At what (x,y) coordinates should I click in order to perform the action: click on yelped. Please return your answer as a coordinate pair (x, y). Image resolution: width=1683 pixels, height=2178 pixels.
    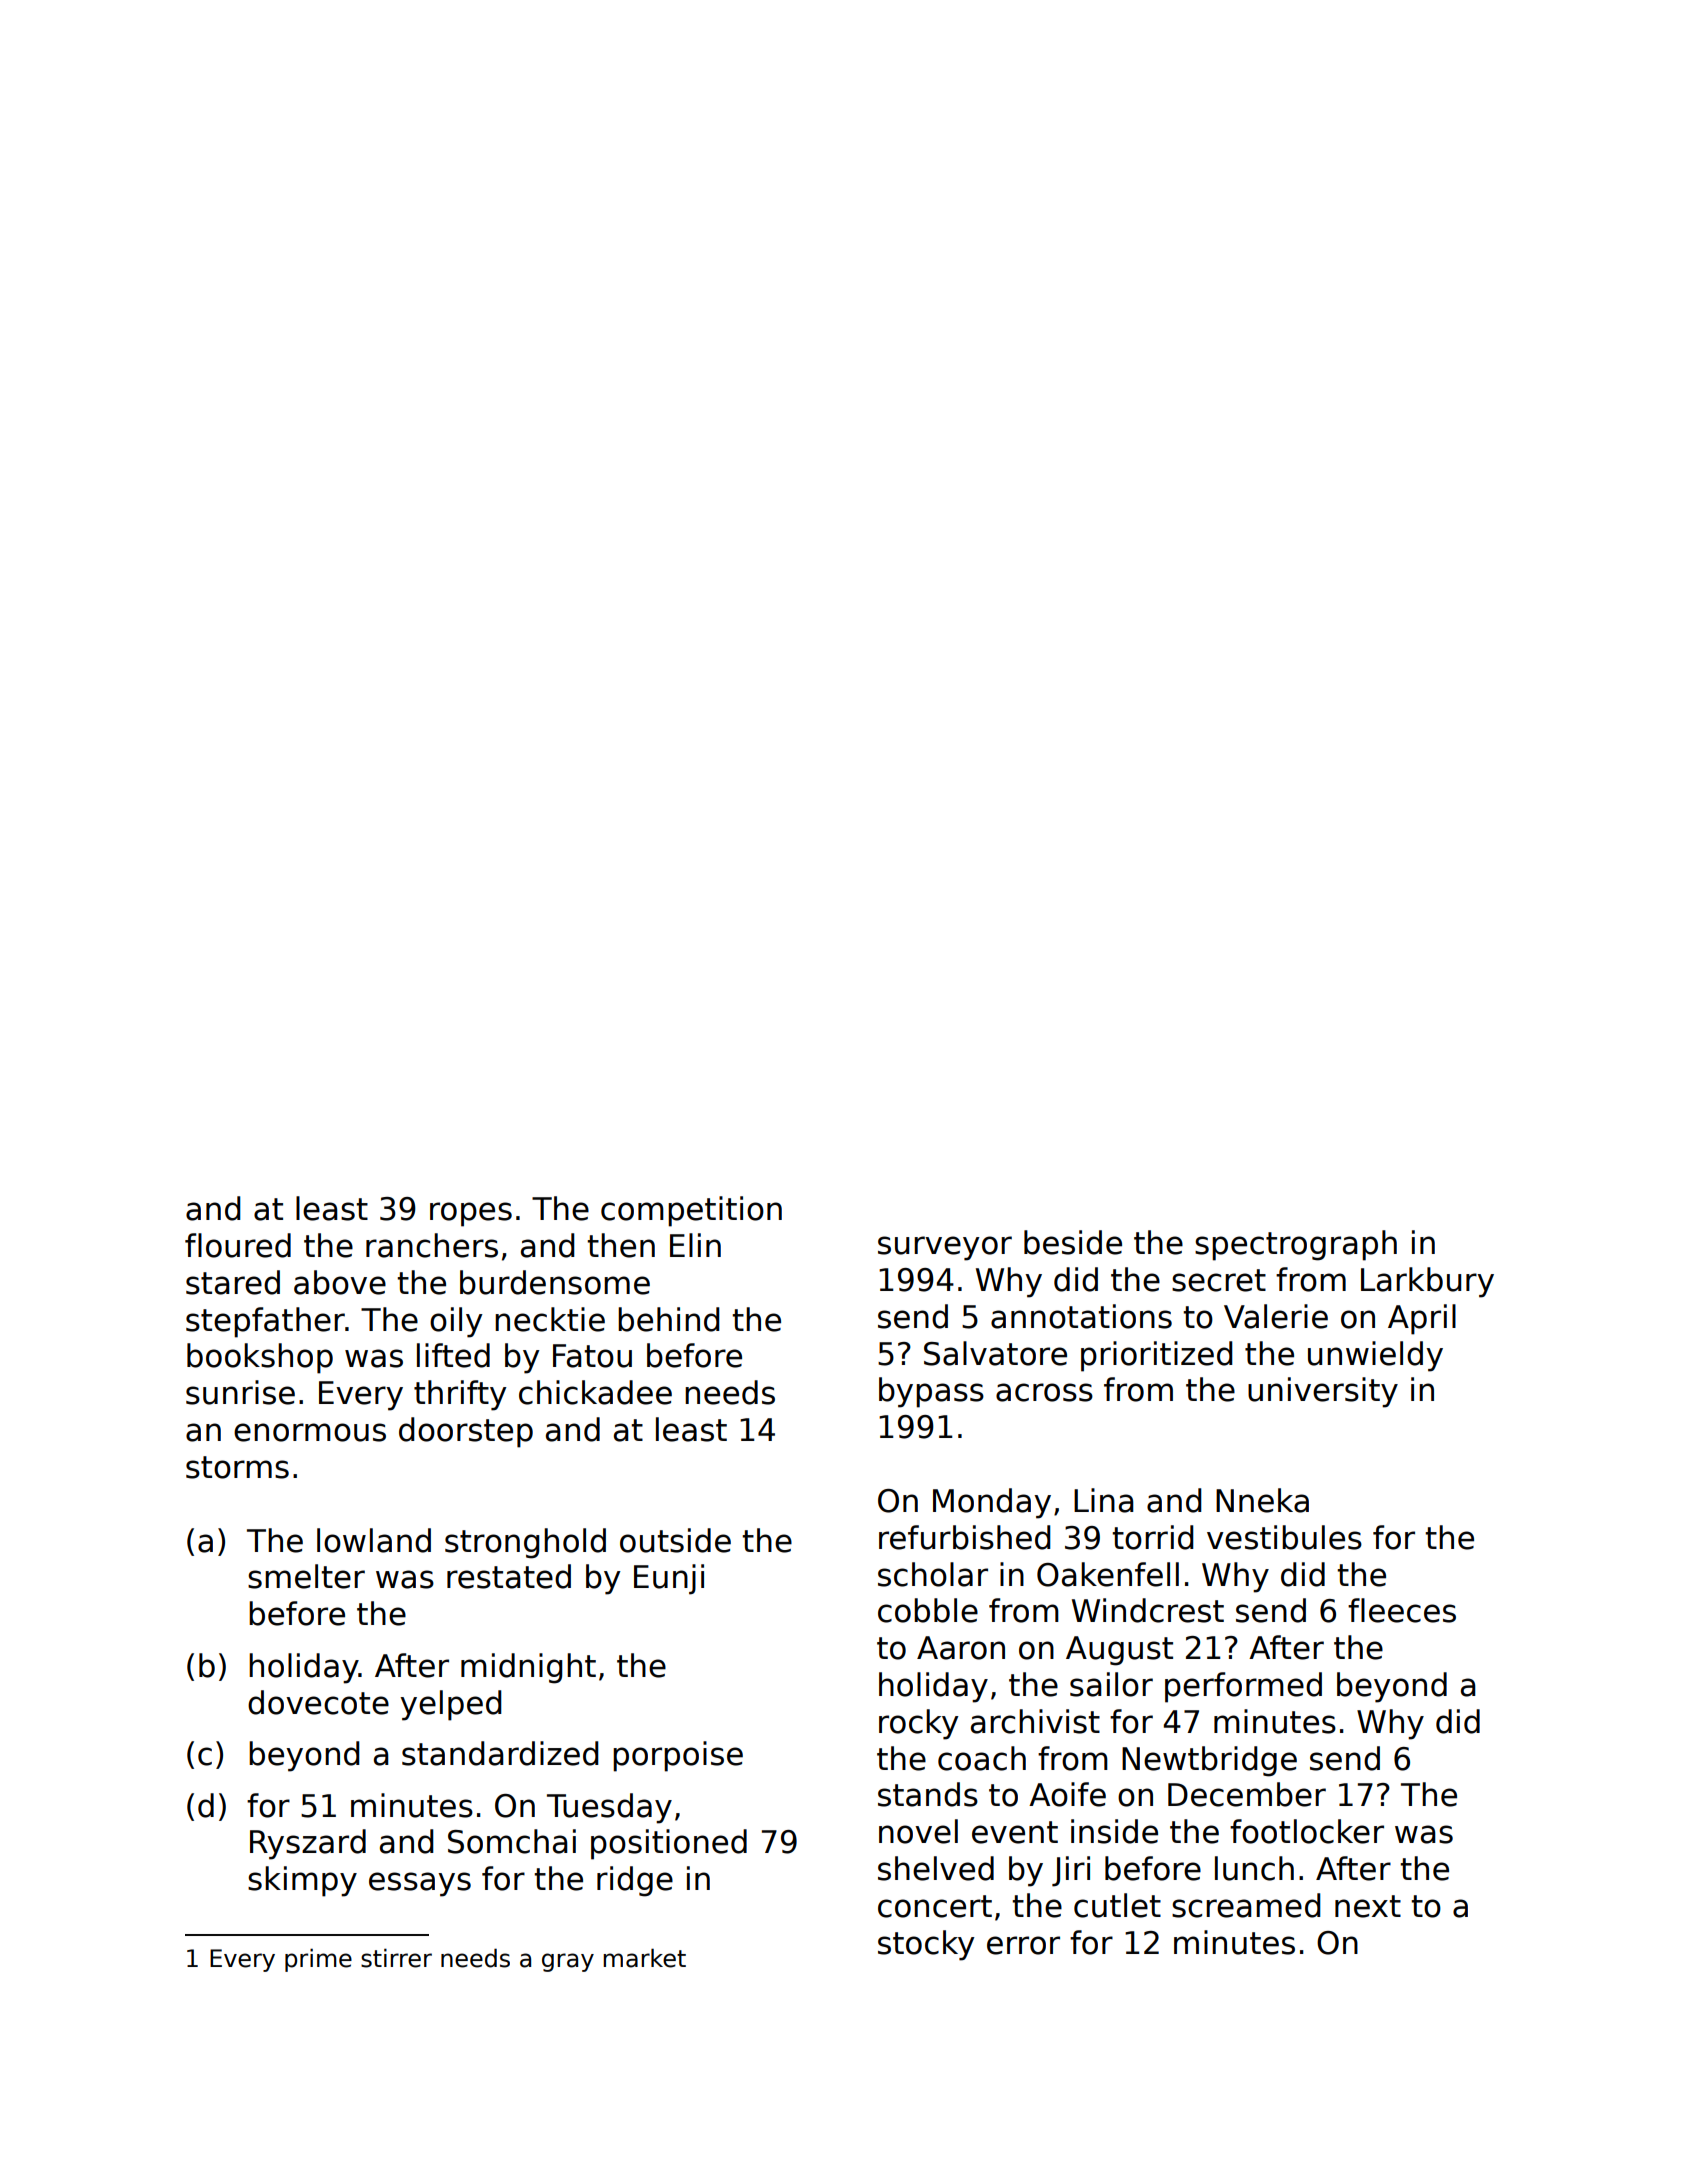
    Looking at the image, I should click on (451, 1705).
